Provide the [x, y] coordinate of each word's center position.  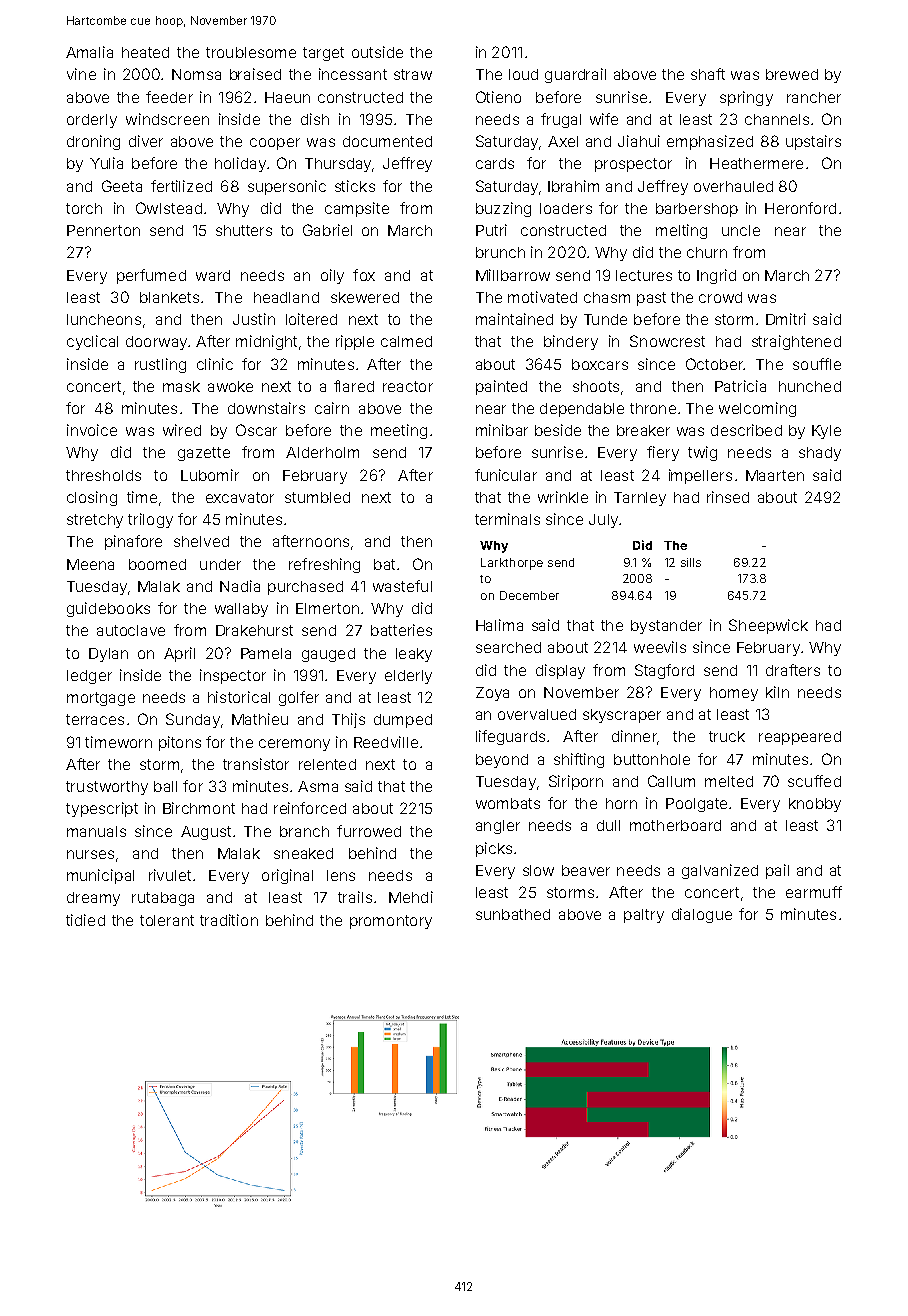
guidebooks [108, 609]
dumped [403, 721]
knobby [815, 805]
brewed [792, 74]
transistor [256, 764]
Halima [499, 625]
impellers [700, 476]
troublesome [251, 52]
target [323, 54]
